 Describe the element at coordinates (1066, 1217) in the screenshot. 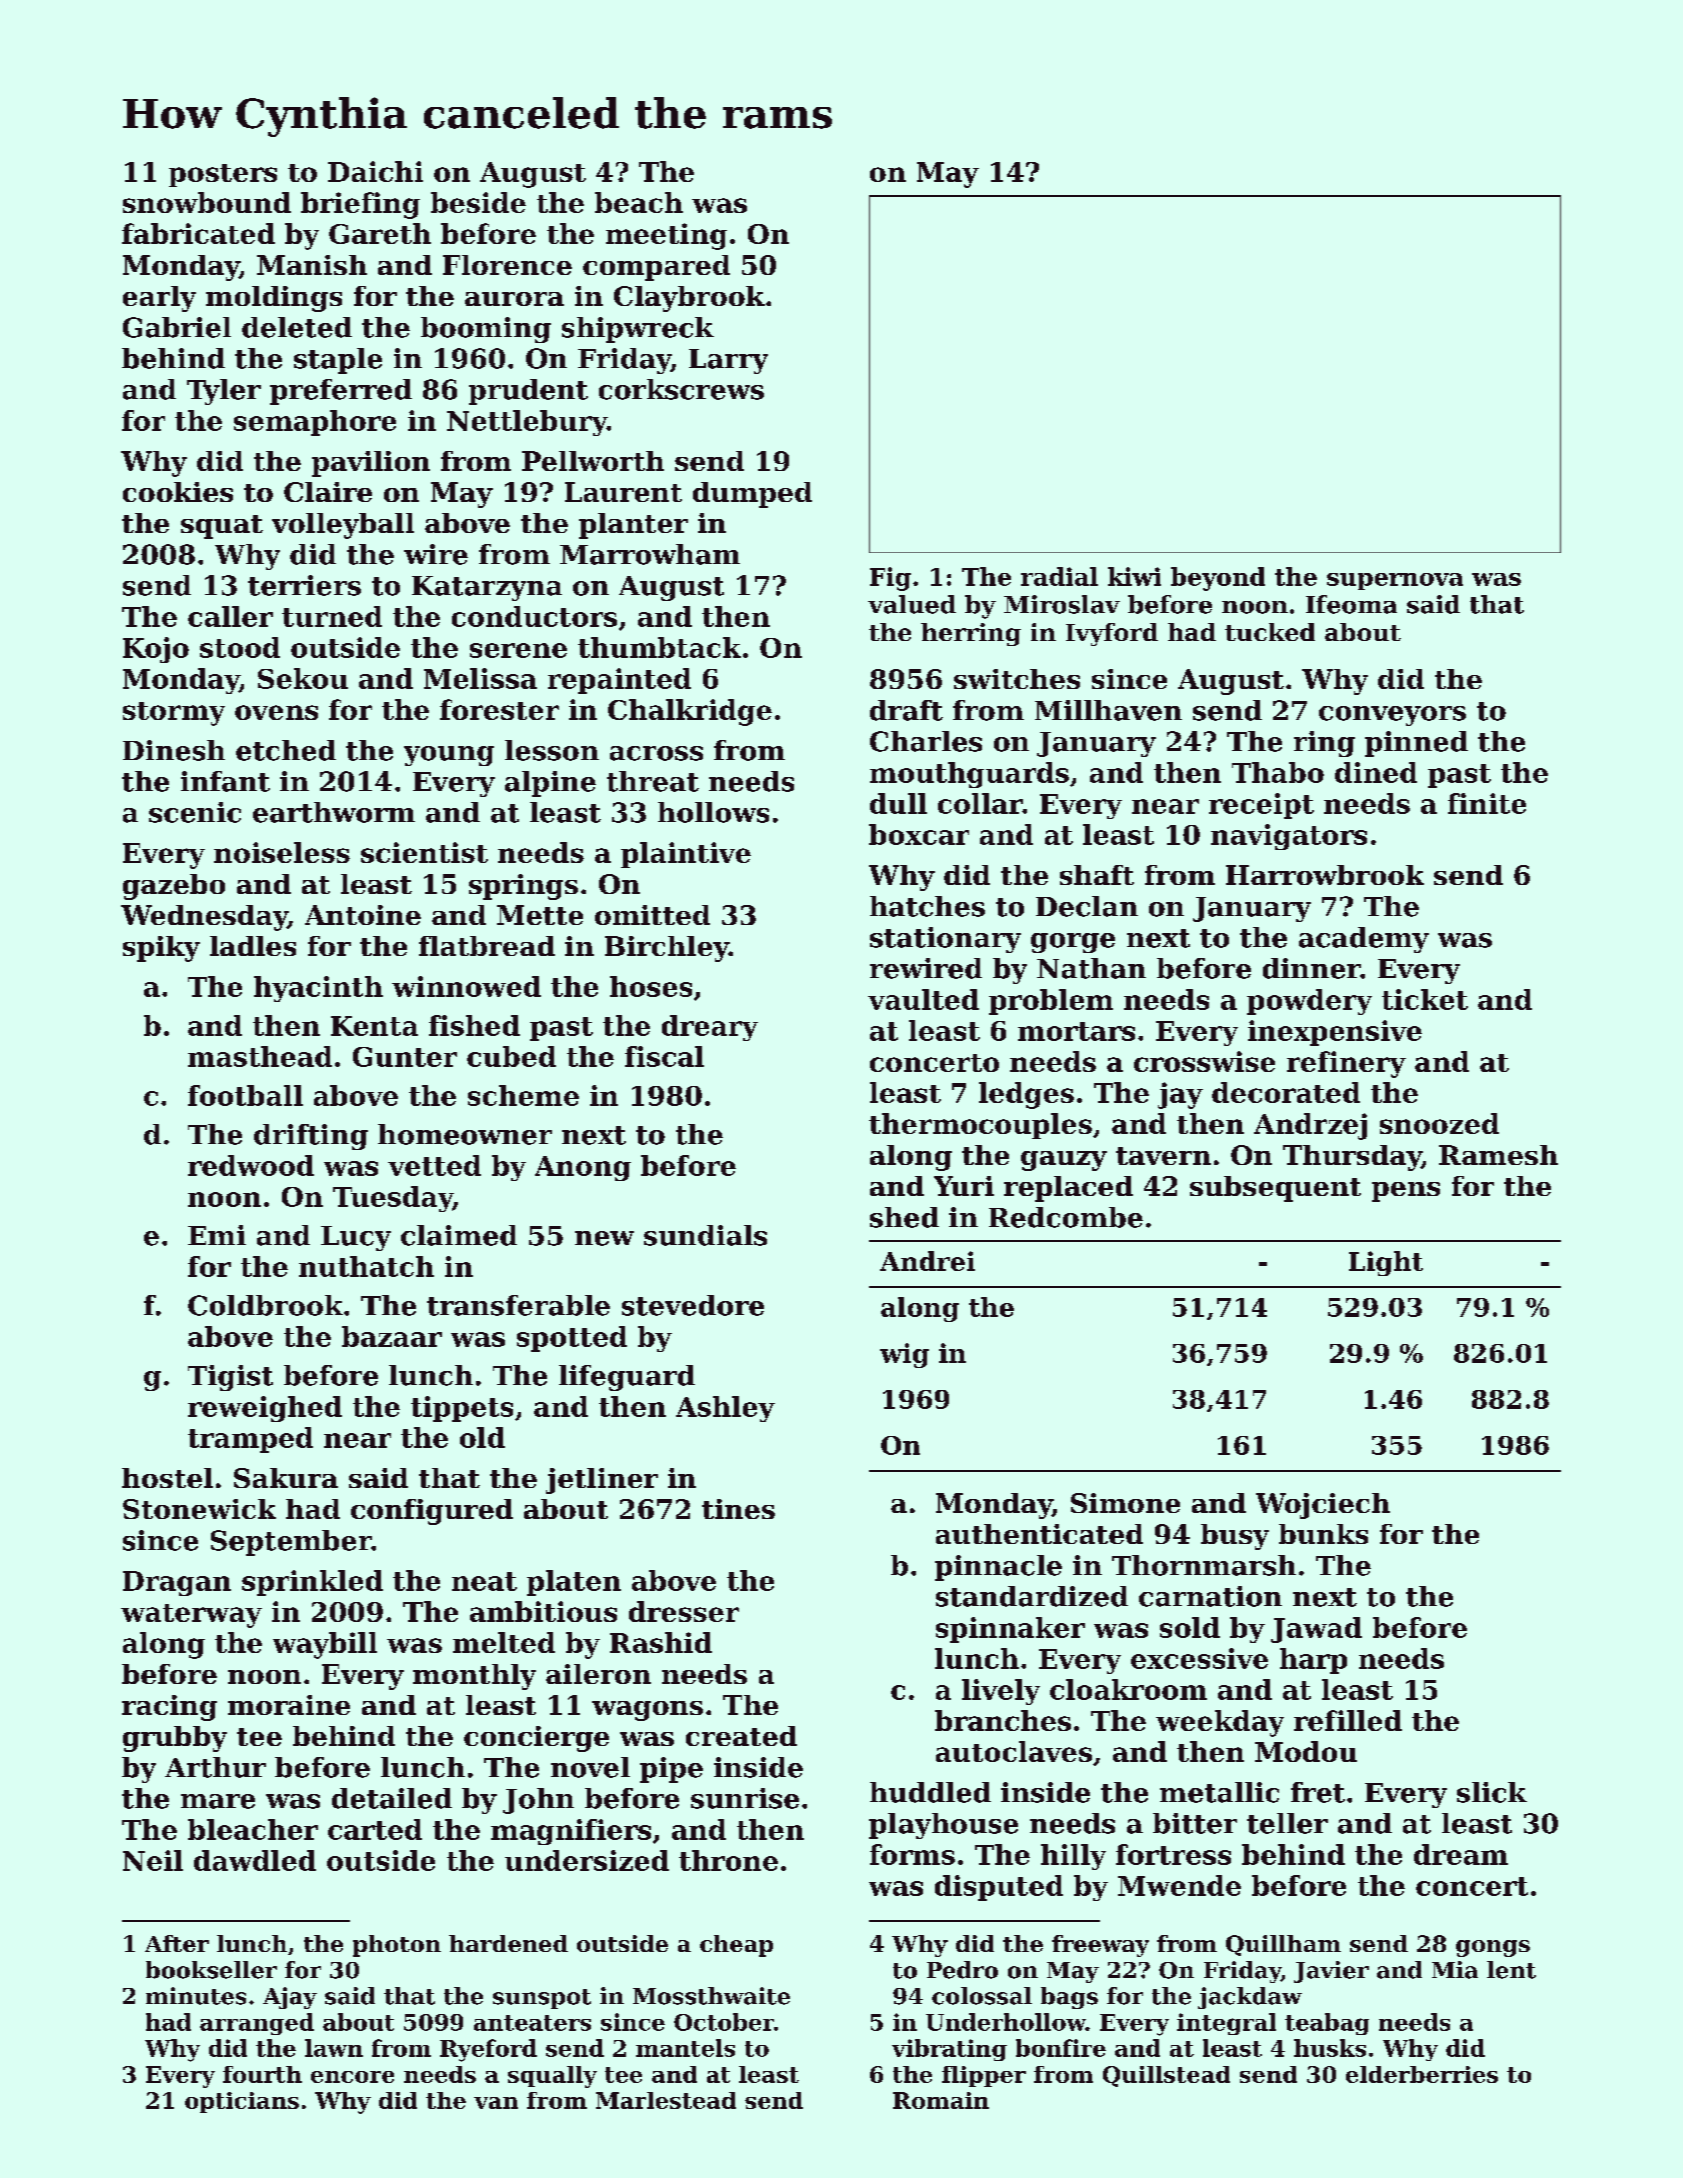

I see `Redcombe` at that location.
